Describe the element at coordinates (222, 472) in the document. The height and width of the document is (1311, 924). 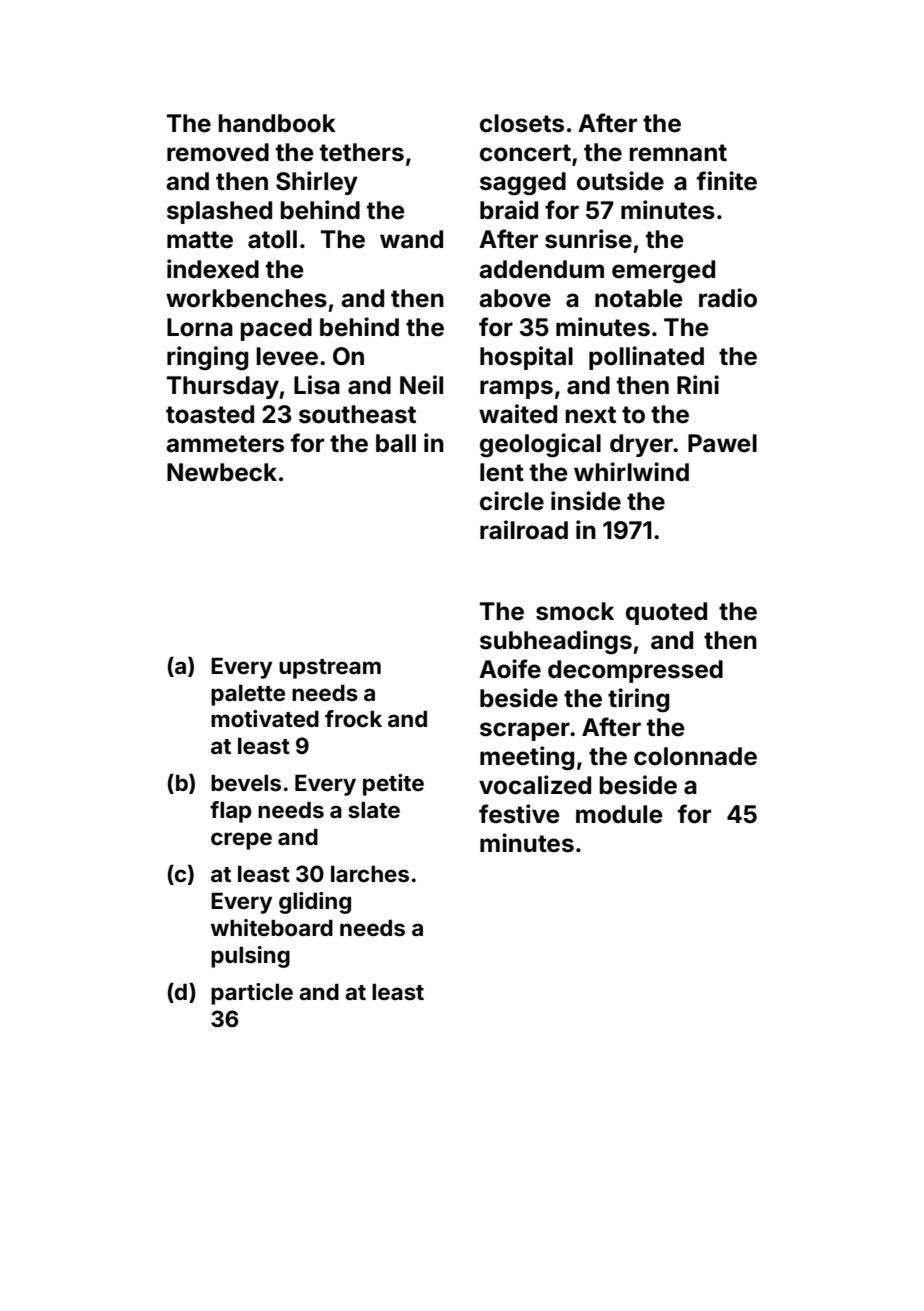
I see `Newbeck` at that location.
